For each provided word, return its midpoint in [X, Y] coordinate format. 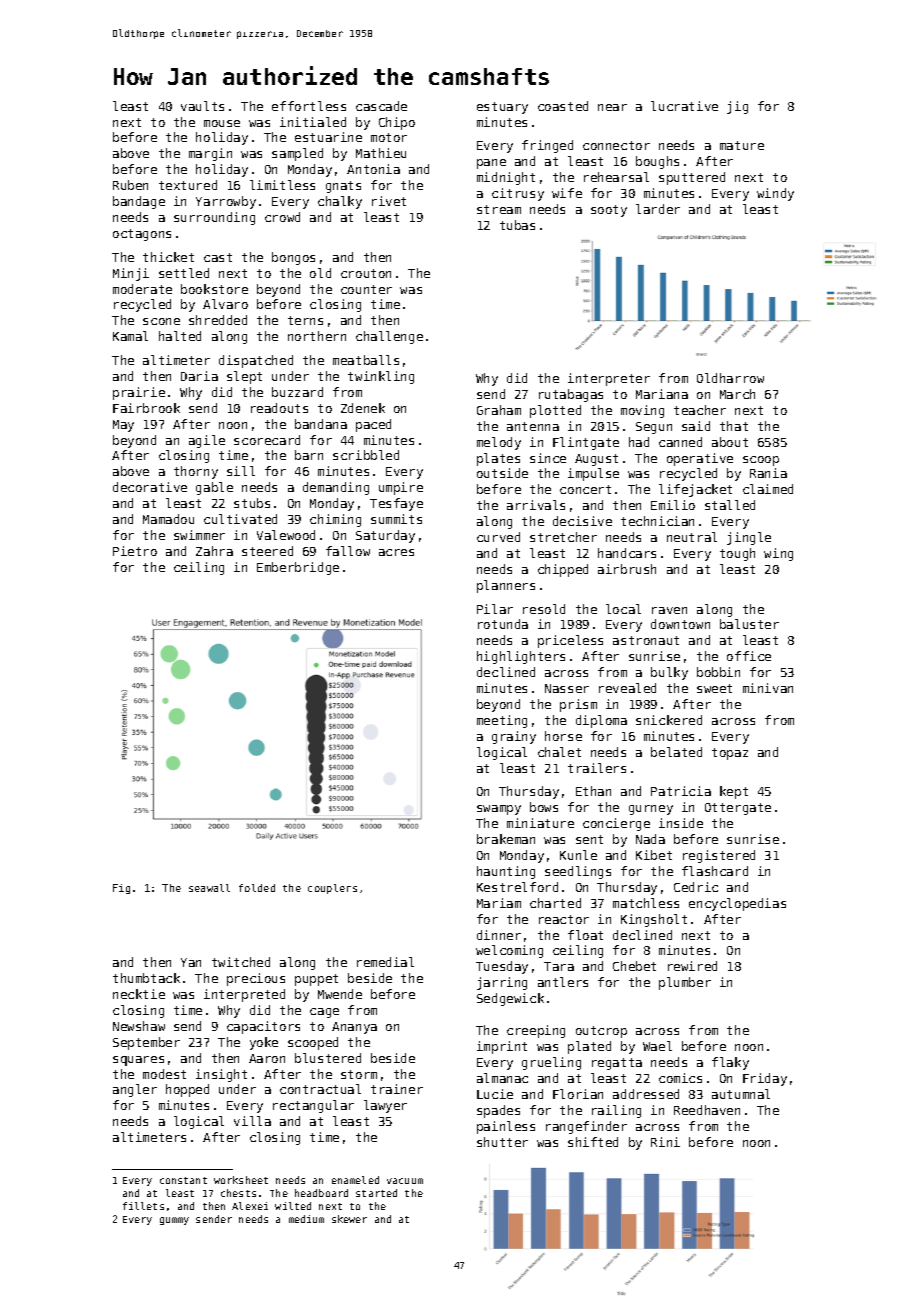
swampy [499, 810]
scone [161, 321]
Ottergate [738, 809]
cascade [381, 106]
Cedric [696, 887]
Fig [121, 889]
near [612, 107]
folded [257, 888]
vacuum [405, 1181]
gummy [174, 1221]
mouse [222, 123]
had [639, 442]
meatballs [366, 360]
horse [563, 736]
